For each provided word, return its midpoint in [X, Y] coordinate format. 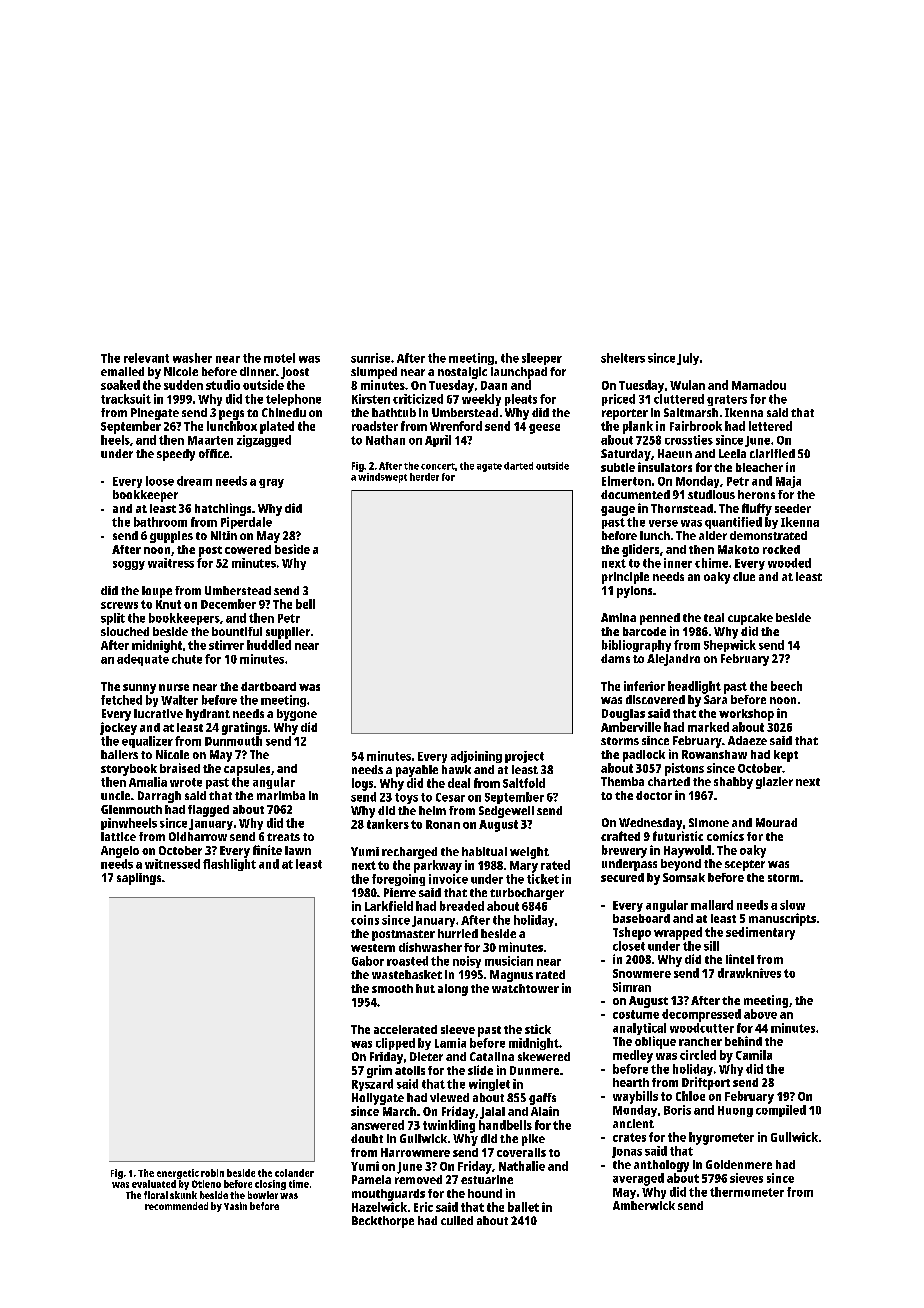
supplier [288, 633]
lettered [770, 426]
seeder [793, 508]
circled [698, 1055]
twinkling [449, 1126]
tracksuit [126, 399]
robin [212, 1173]
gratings [244, 728]
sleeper [542, 359]
